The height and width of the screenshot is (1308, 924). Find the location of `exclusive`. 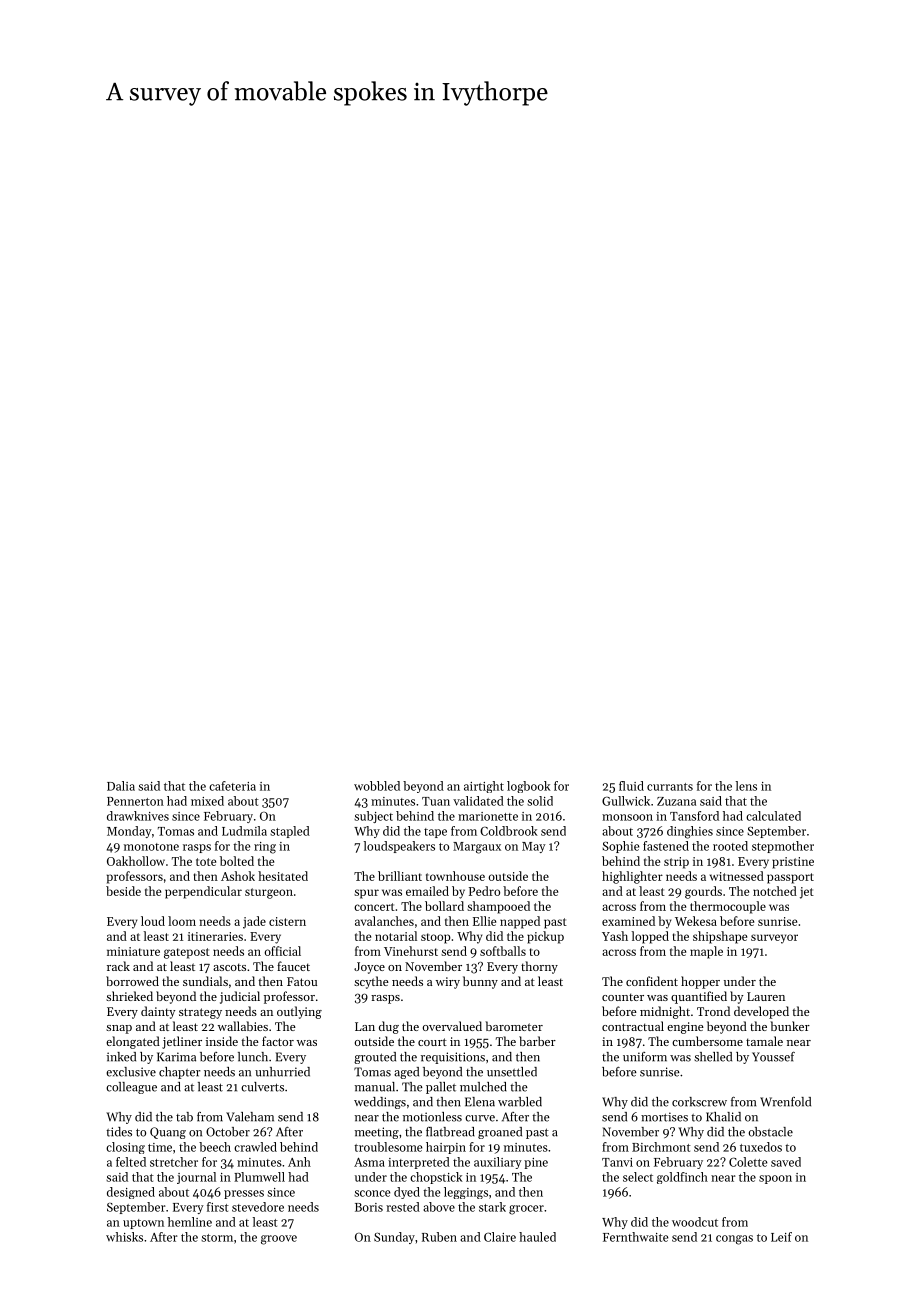

exclusive is located at coordinates (131, 1072).
